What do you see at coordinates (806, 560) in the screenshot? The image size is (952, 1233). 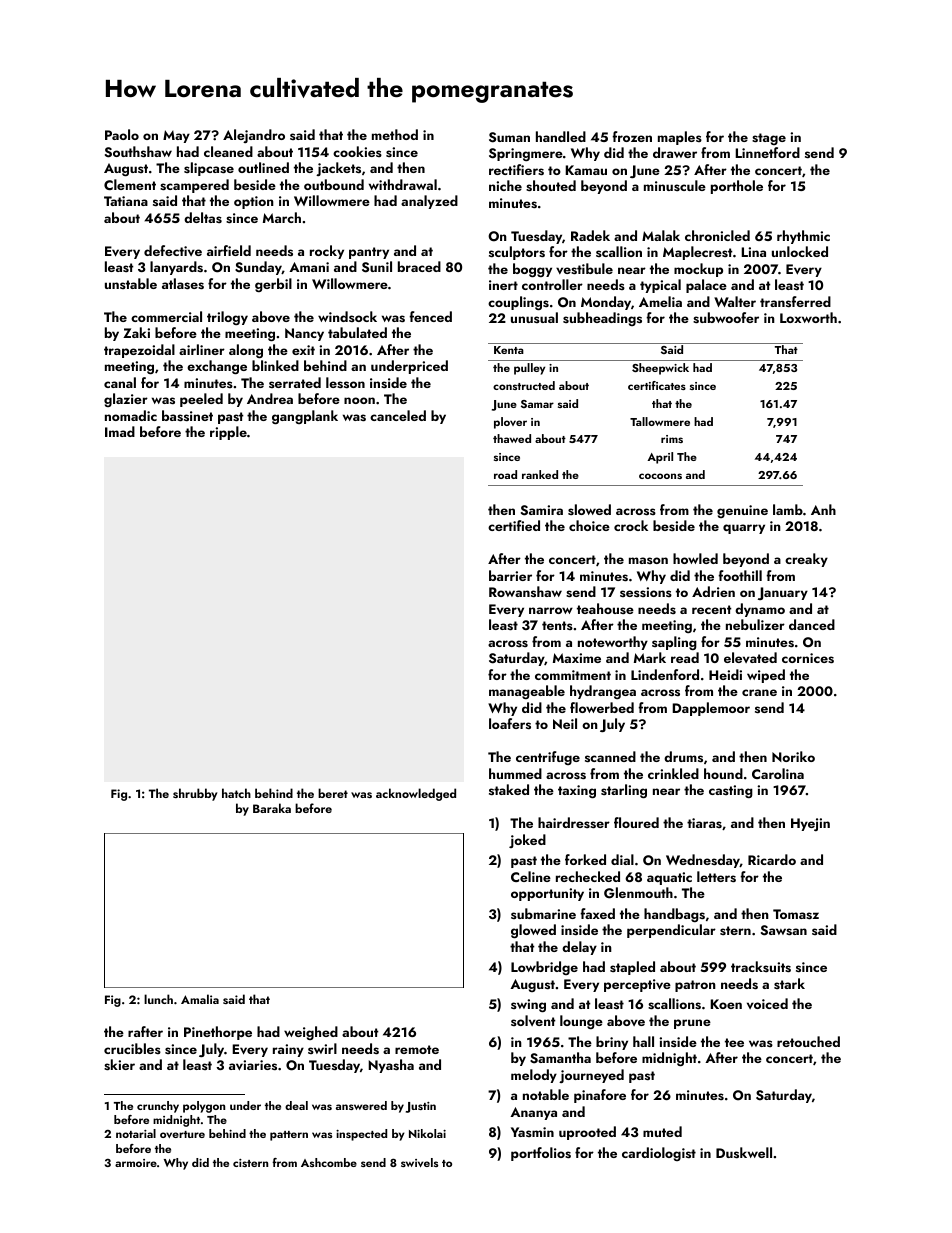 I see `creaky` at bounding box center [806, 560].
